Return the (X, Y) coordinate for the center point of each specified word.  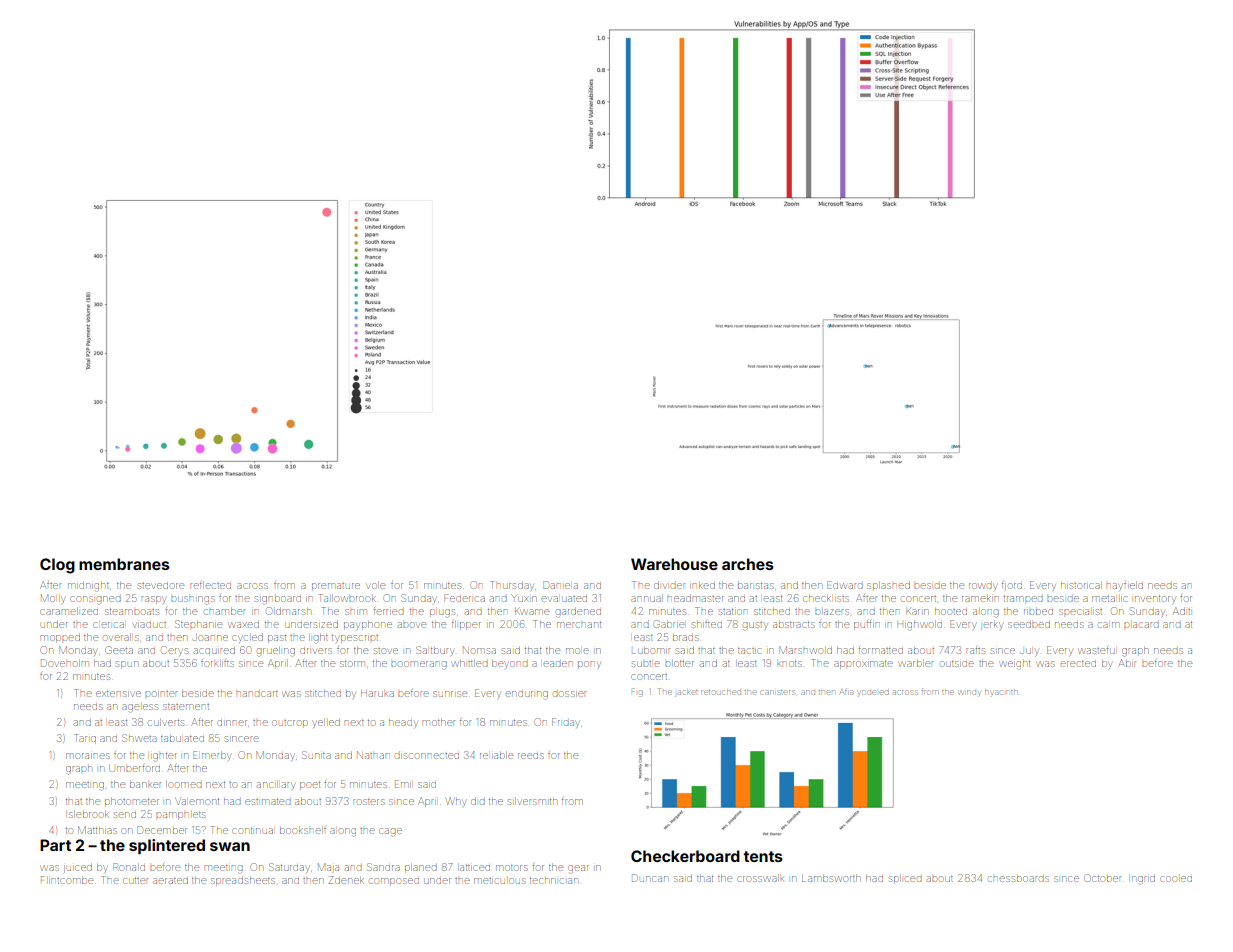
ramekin (980, 599)
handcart (257, 694)
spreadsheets (243, 881)
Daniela (560, 585)
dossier (569, 694)
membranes (124, 564)
